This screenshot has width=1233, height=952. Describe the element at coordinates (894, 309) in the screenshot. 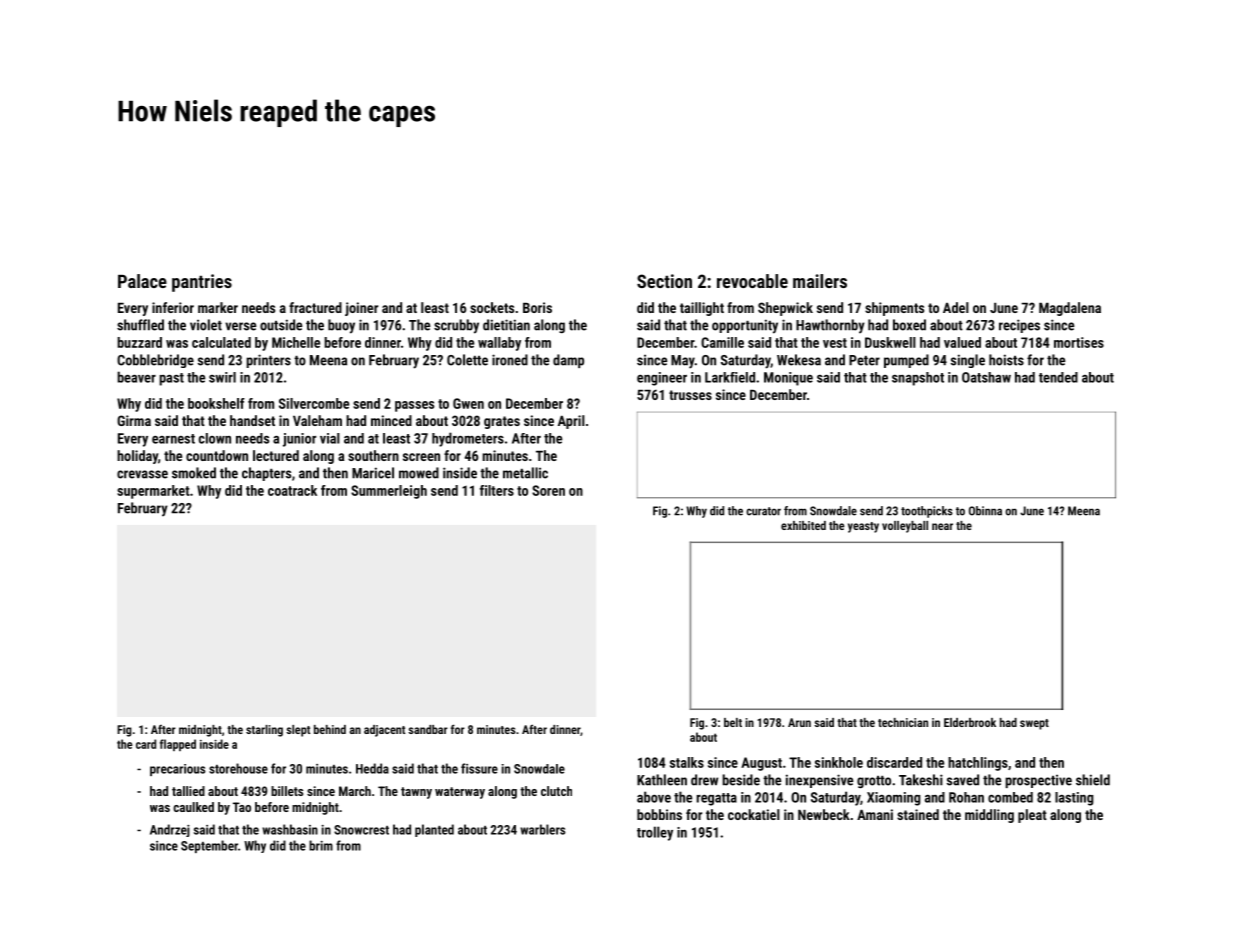

I see `shipments` at that location.
